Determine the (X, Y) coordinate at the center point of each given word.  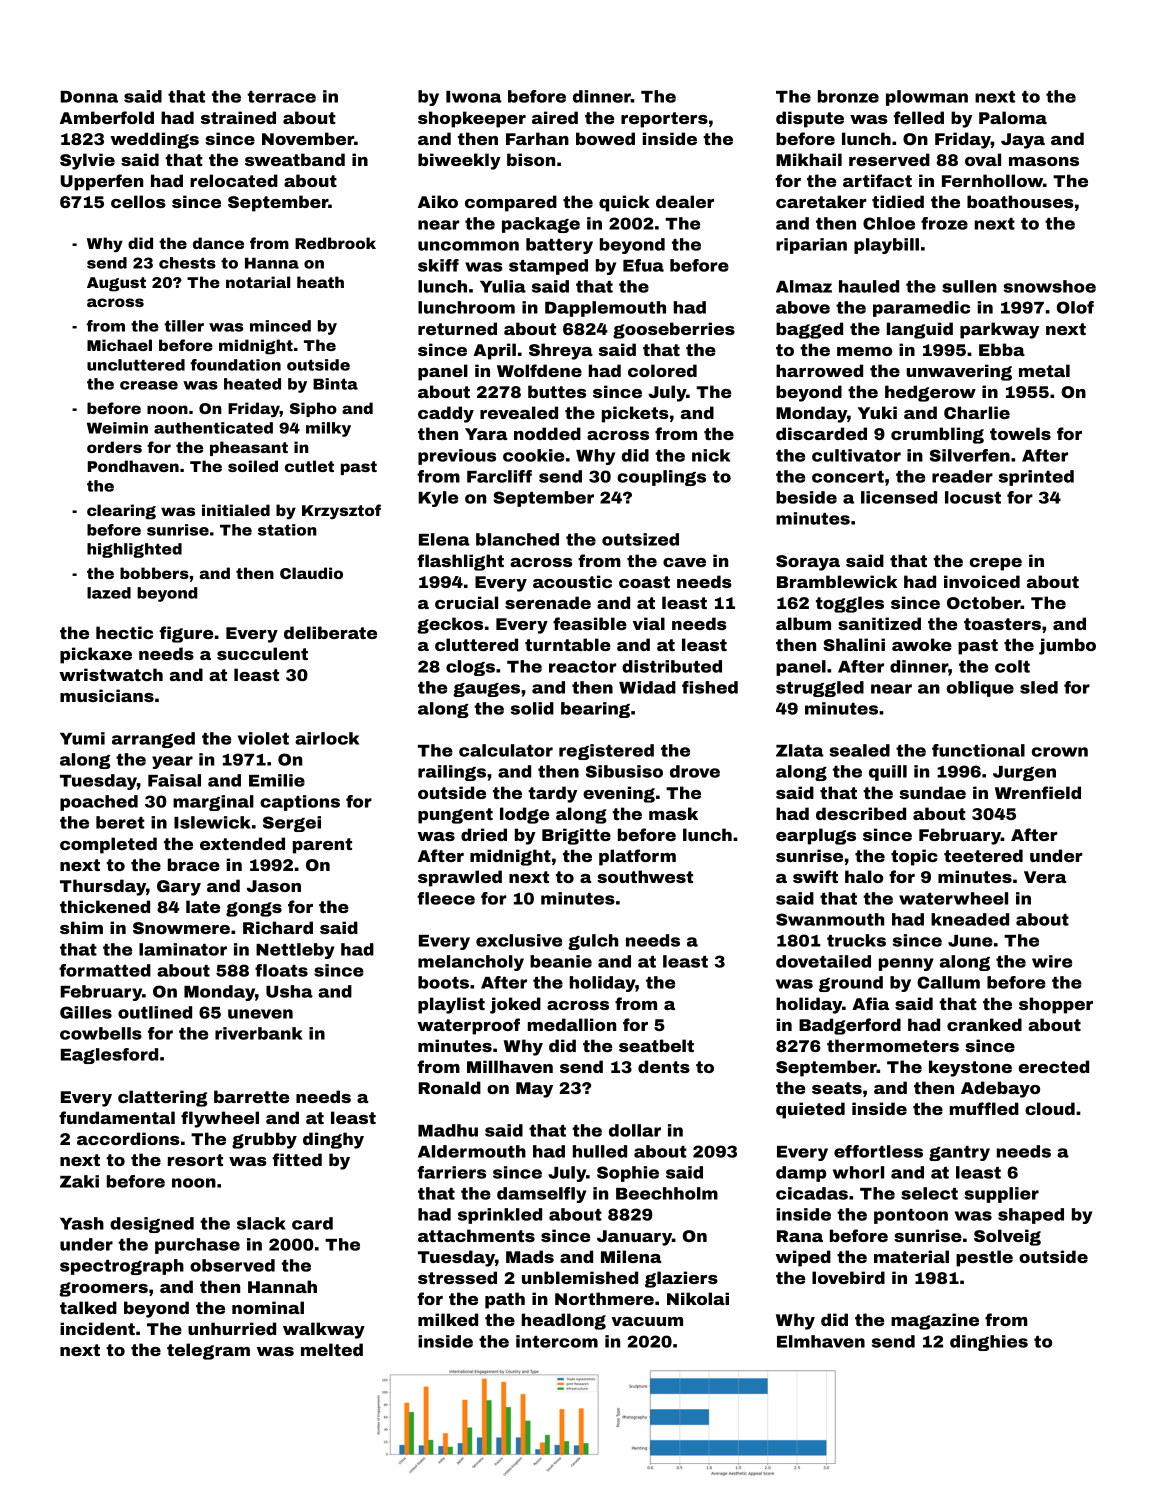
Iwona (474, 97)
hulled (600, 1151)
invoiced (982, 581)
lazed (109, 593)
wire (1052, 961)
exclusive (519, 940)
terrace (281, 97)
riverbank (259, 1033)
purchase (197, 1246)
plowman (927, 98)
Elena (444, 539)
